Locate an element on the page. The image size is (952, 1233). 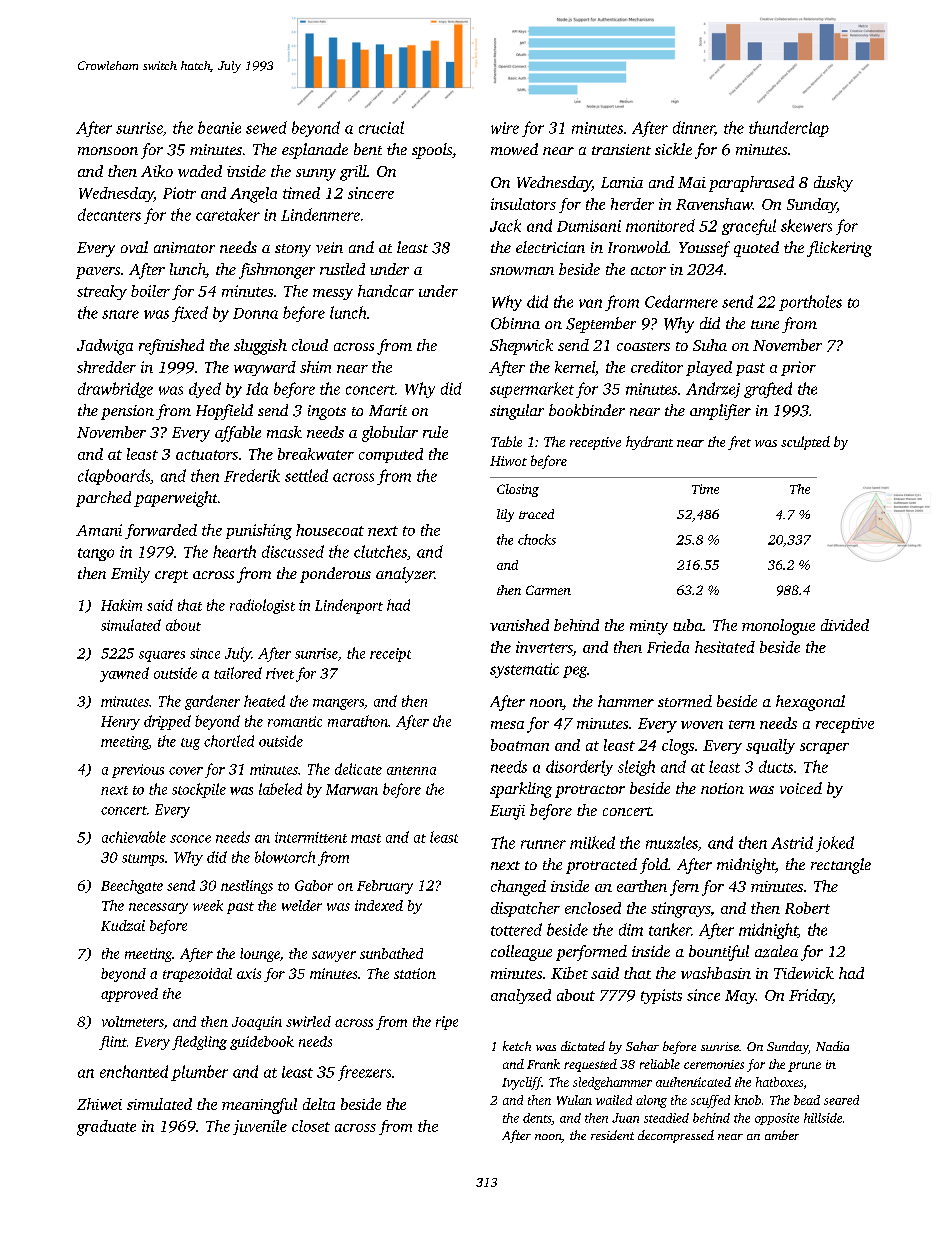
Shepwick is located at coordinates (521, 347).
